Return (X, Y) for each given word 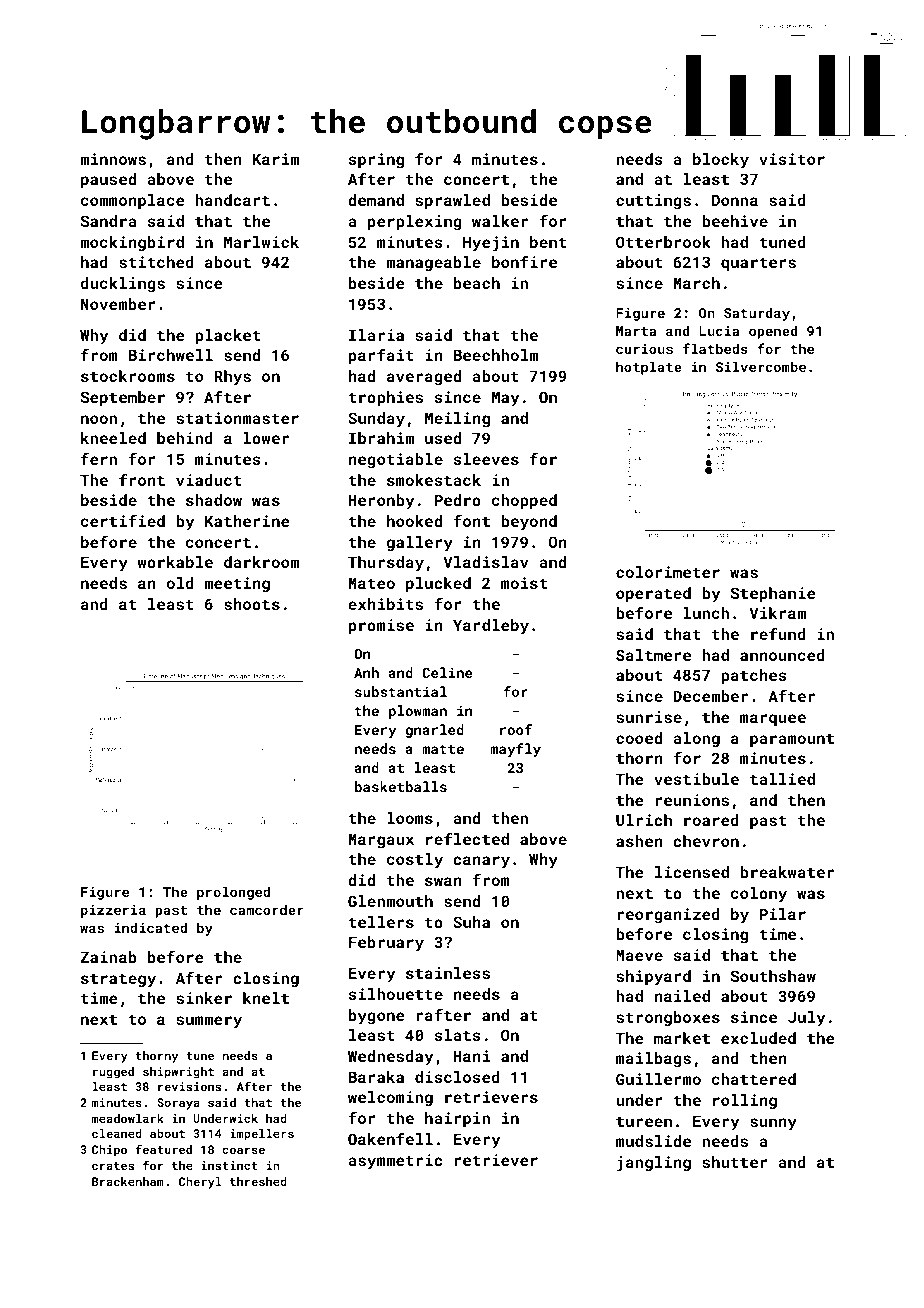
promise (381, 626)
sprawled (452, 201)
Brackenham (128, 1181)
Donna (735, 200)
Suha (471, 922)
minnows (113, 159)
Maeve (639, 955)
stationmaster (237, 418)
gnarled (435, 731)
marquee (773, 720)
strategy (118, 980)
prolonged (233, 893)
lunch (706, 613)
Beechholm (496, 355)
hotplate (649, 368)
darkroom (261, 562)
